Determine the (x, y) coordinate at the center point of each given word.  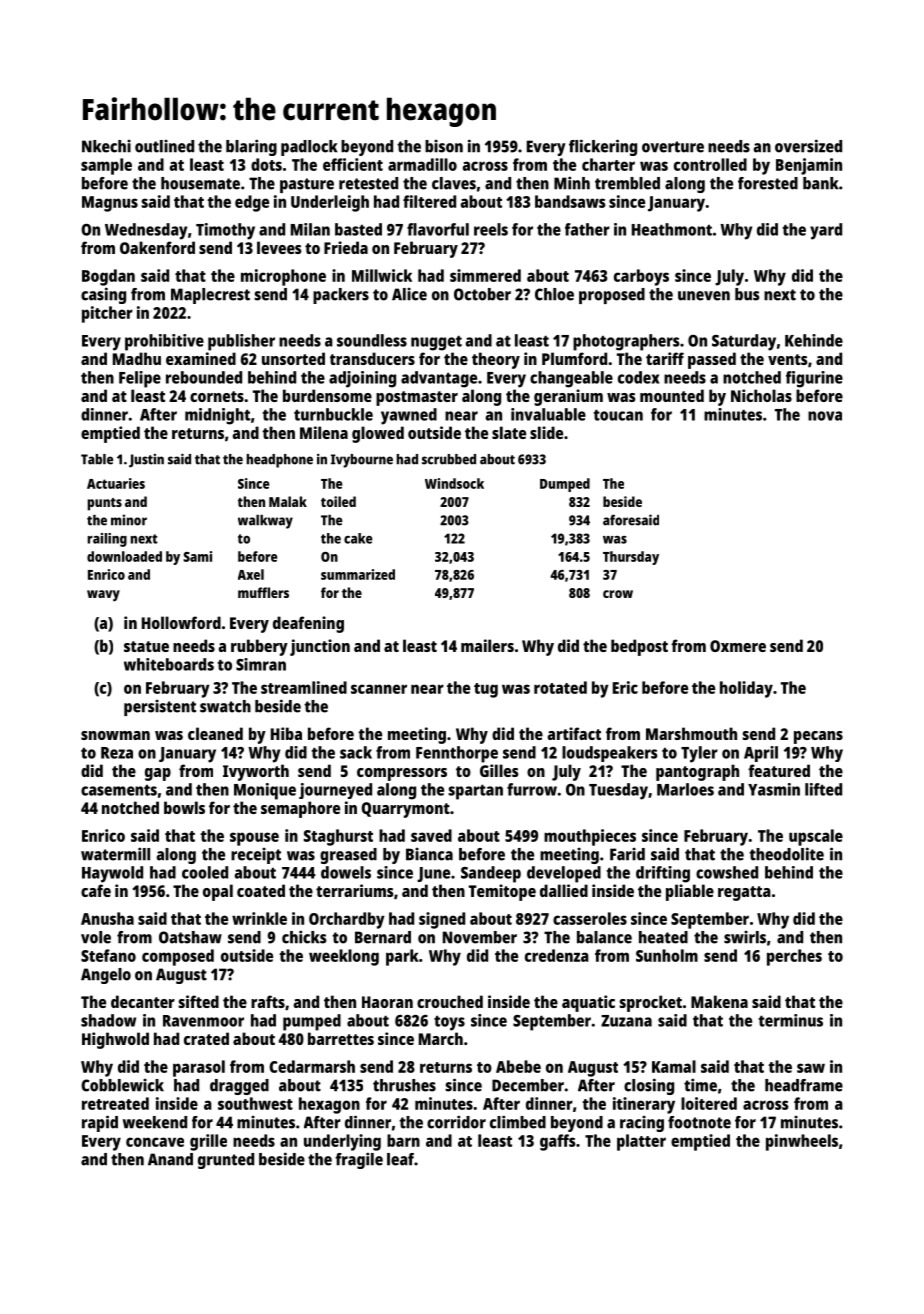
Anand (170, 1159)
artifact (574, 733)
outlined (164, 146)
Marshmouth (691, 733)
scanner (379, 689)
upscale (816, 837)
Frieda (346, 247)
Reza (117, 753)
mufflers (263, 592)
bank (821, 183)
